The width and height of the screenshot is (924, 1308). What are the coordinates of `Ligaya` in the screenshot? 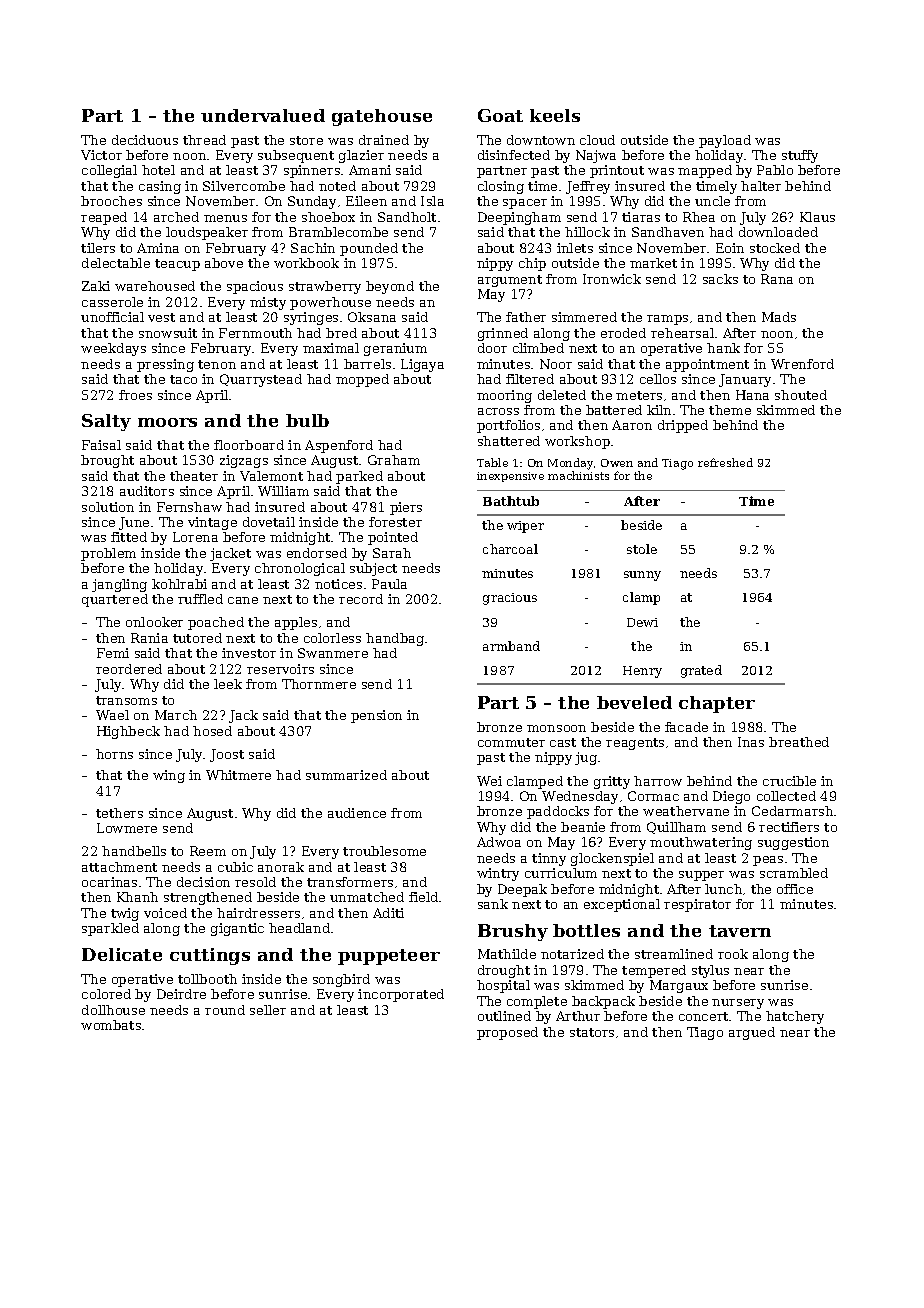 It's located at (422, 365).
